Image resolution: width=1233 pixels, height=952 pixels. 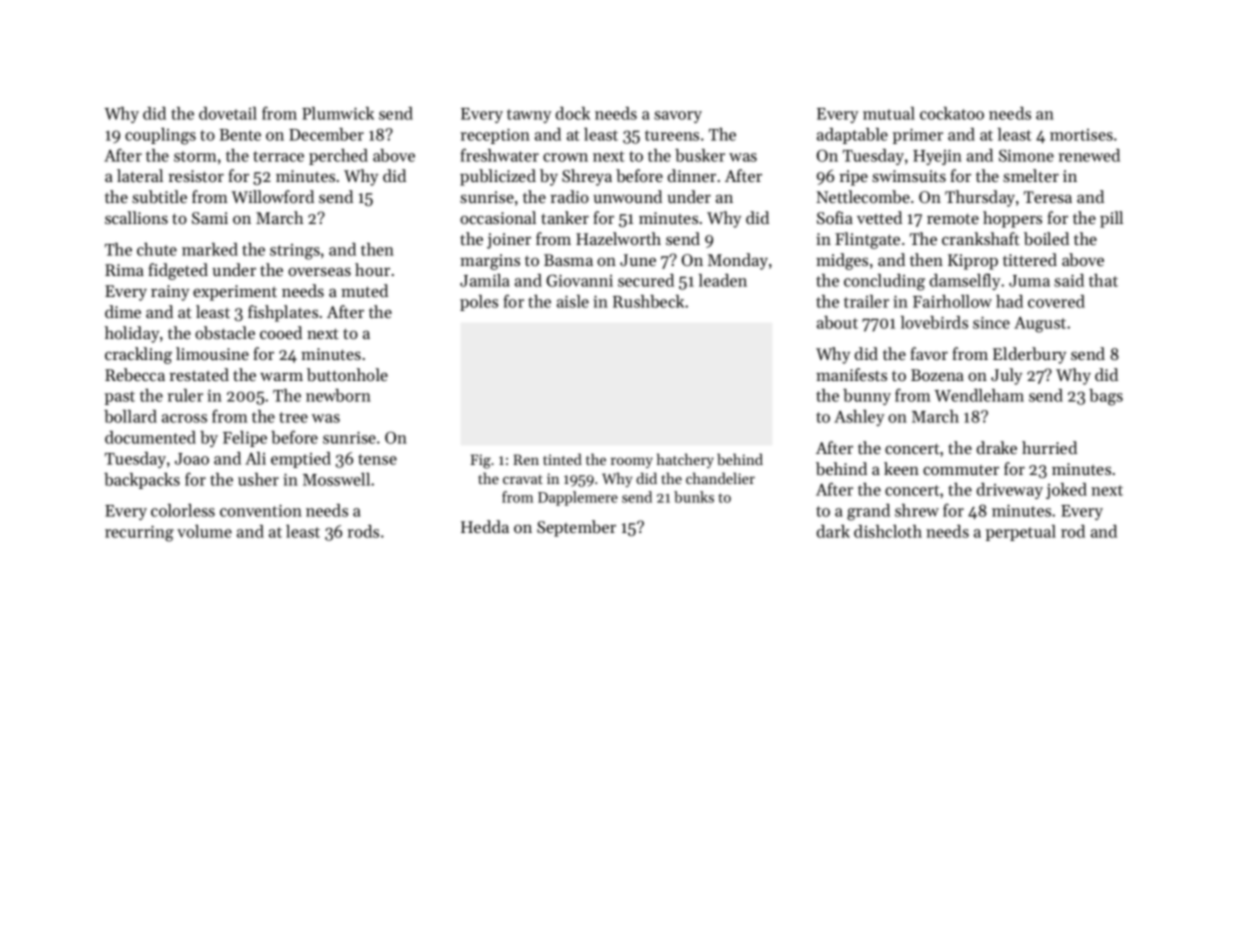 What do you see at coordinates (272, 196) in the page?
I see `Willowford` at bounding box center [272, 196].
